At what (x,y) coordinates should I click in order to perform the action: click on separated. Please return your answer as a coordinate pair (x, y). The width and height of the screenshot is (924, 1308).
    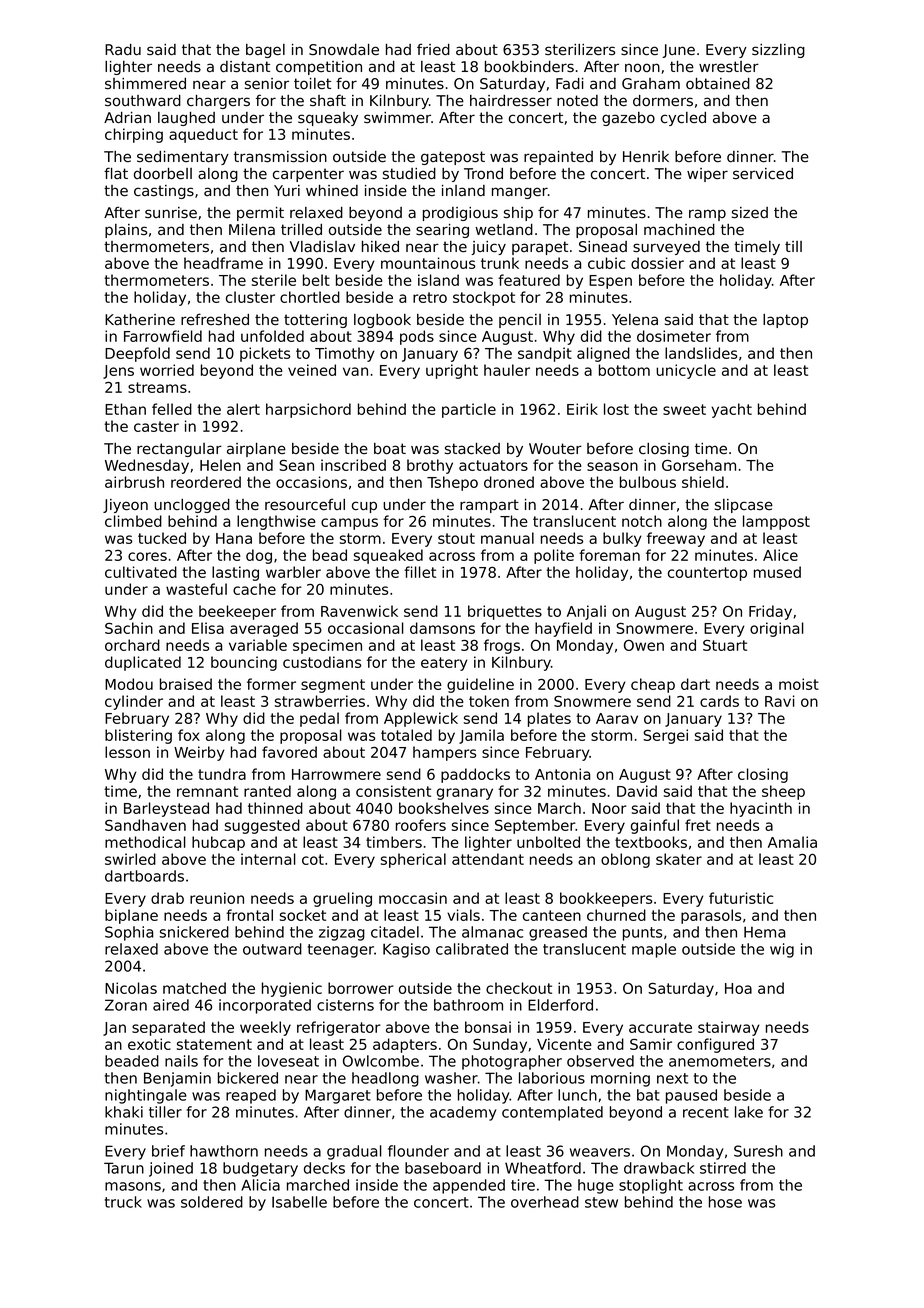
    Looking at the image, I should click on (168, 1028).
